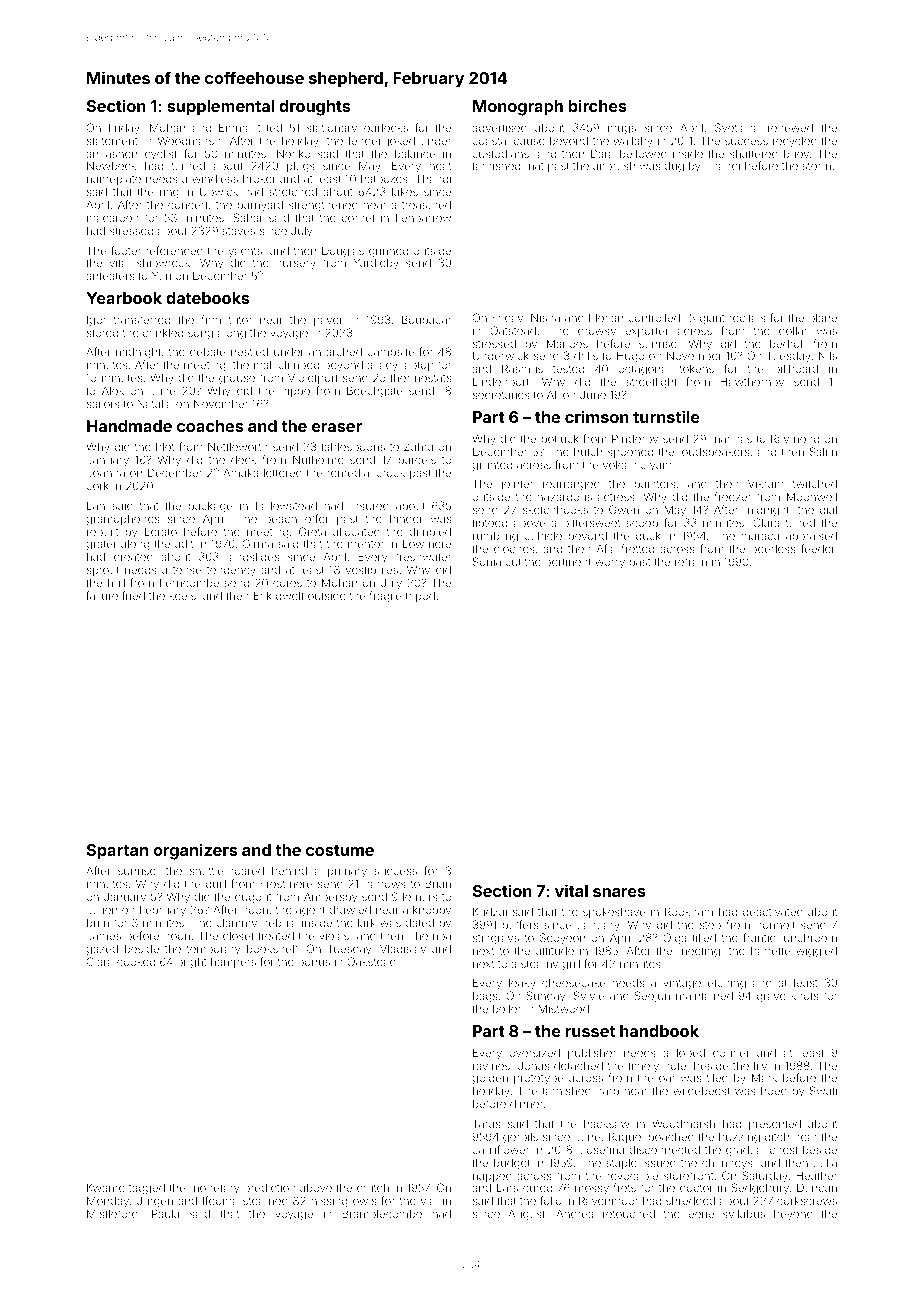 The width and height of the image is (924, 1308). Describe the element at coordinates (210, 426) in the image. I see `coaches` at that location.
